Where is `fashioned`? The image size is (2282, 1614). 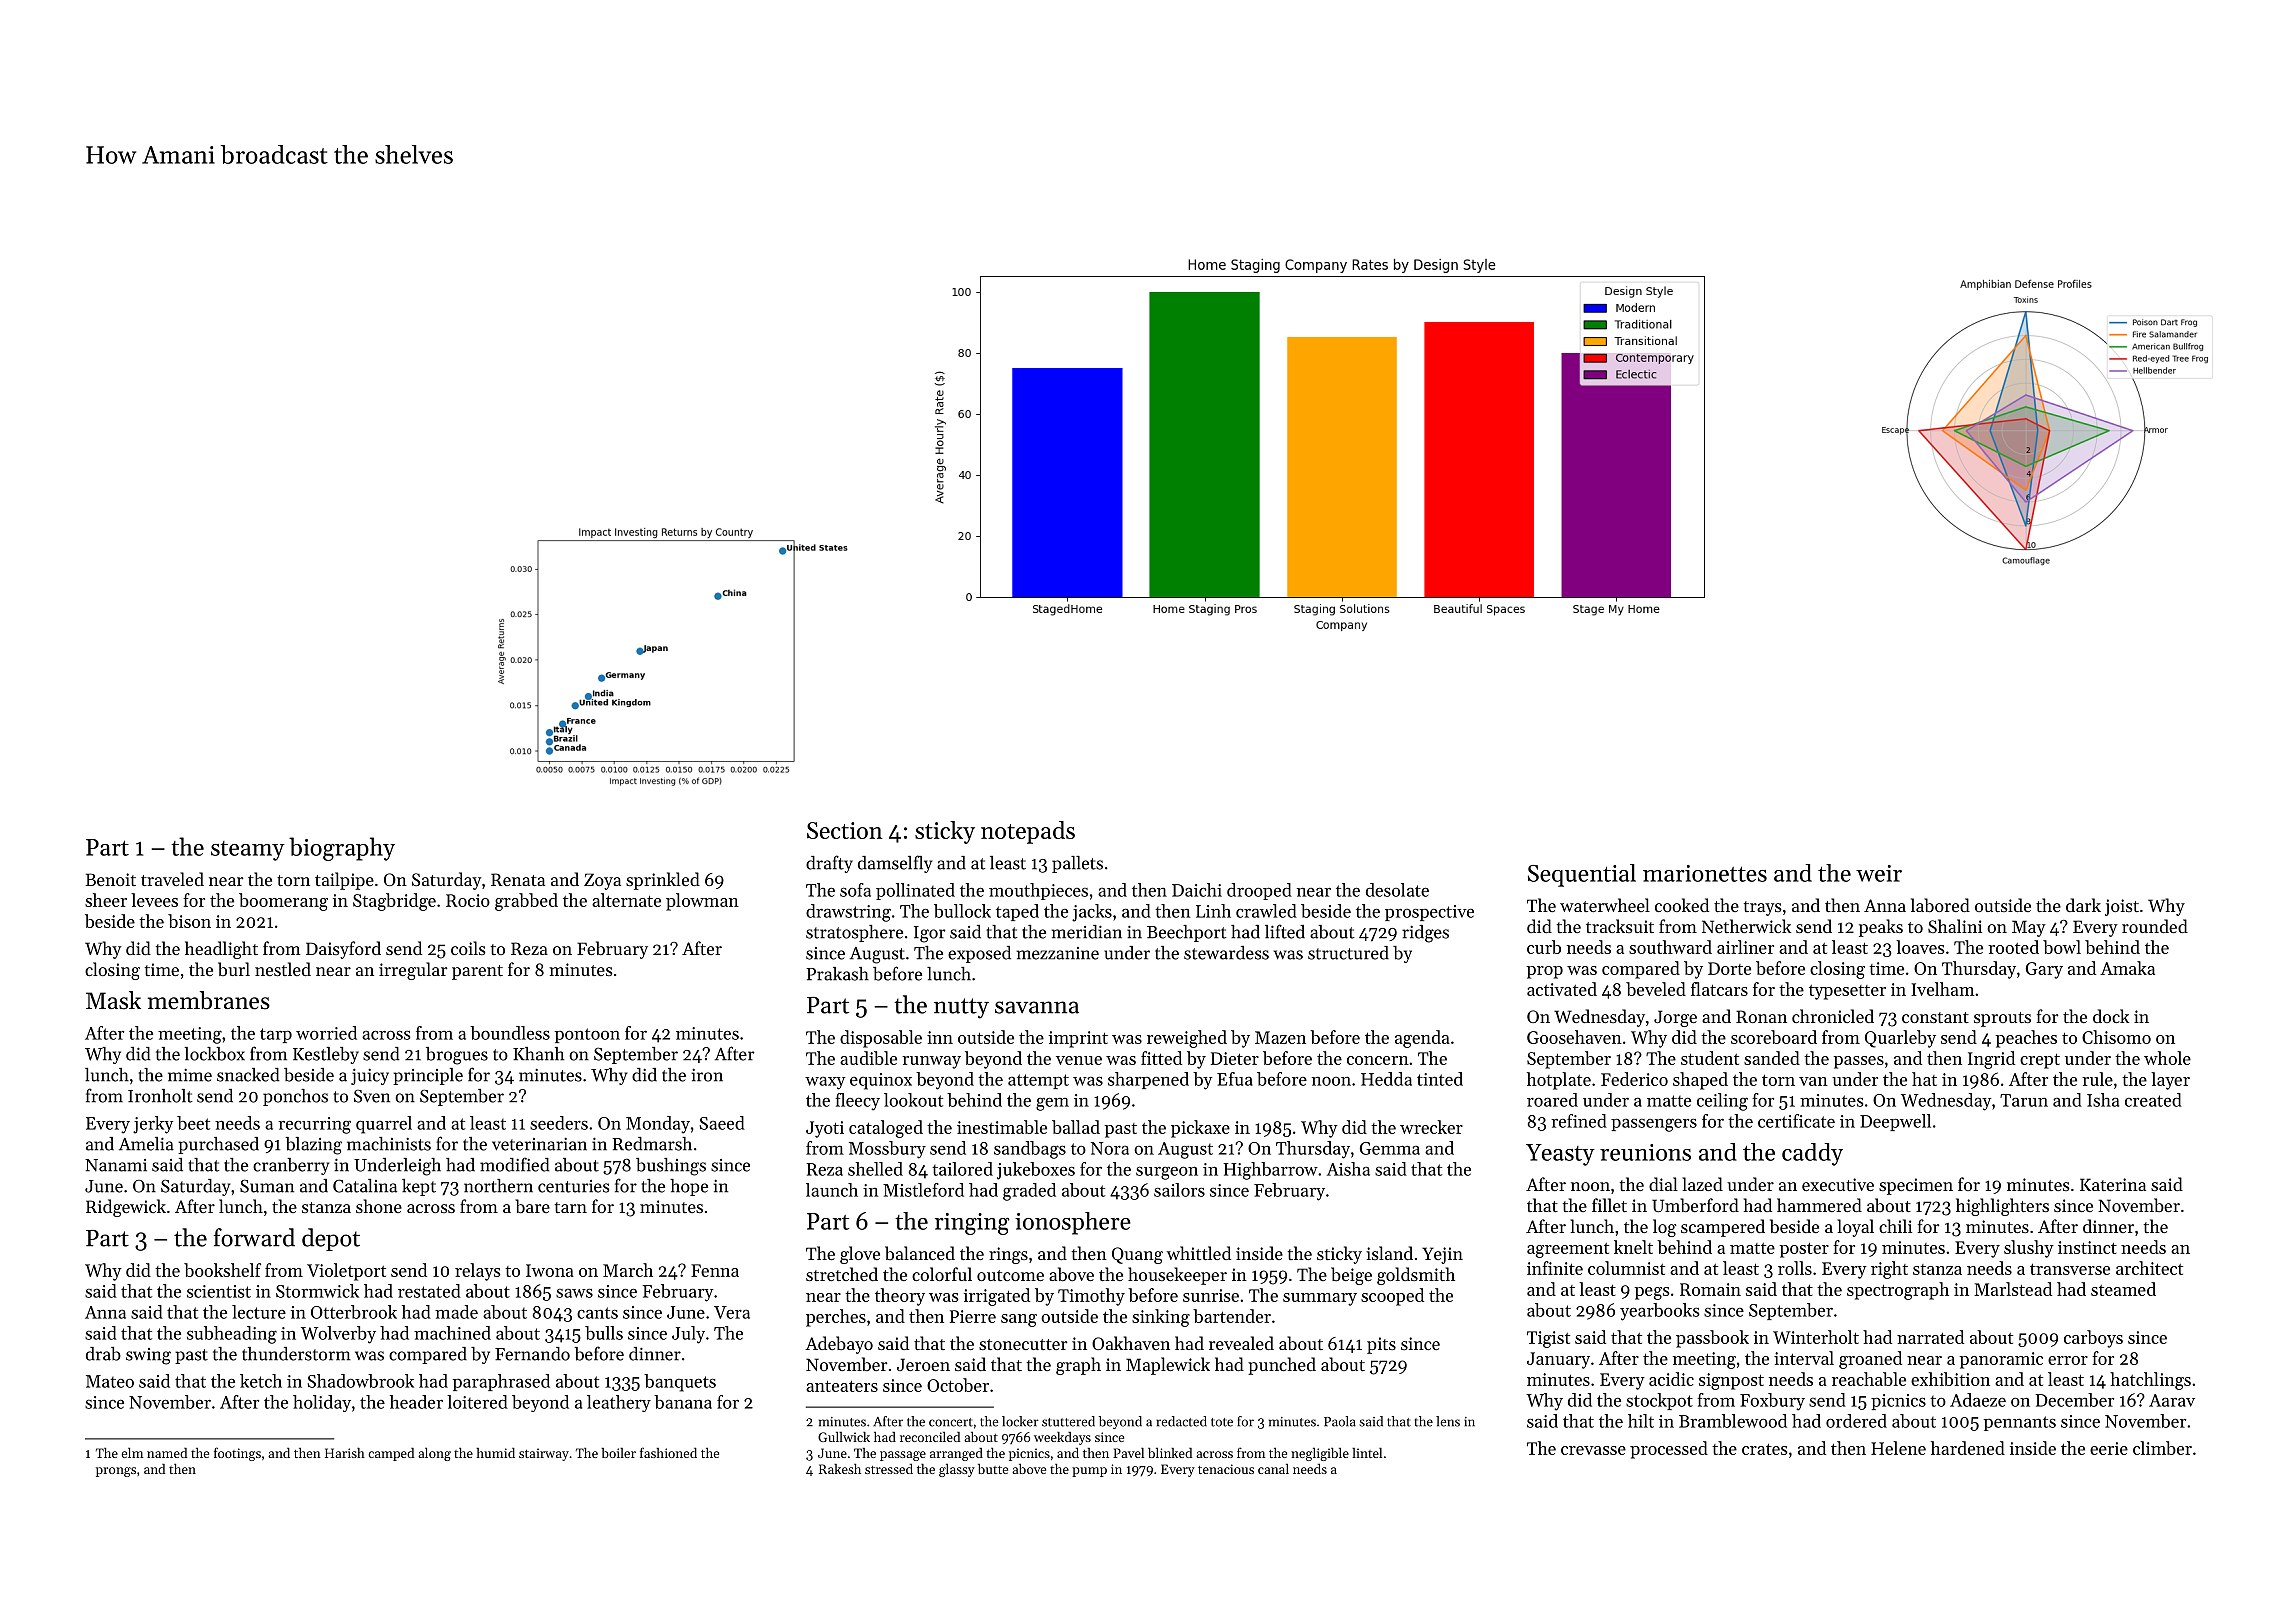
fashioned is located at coordinates (668, 1452).
